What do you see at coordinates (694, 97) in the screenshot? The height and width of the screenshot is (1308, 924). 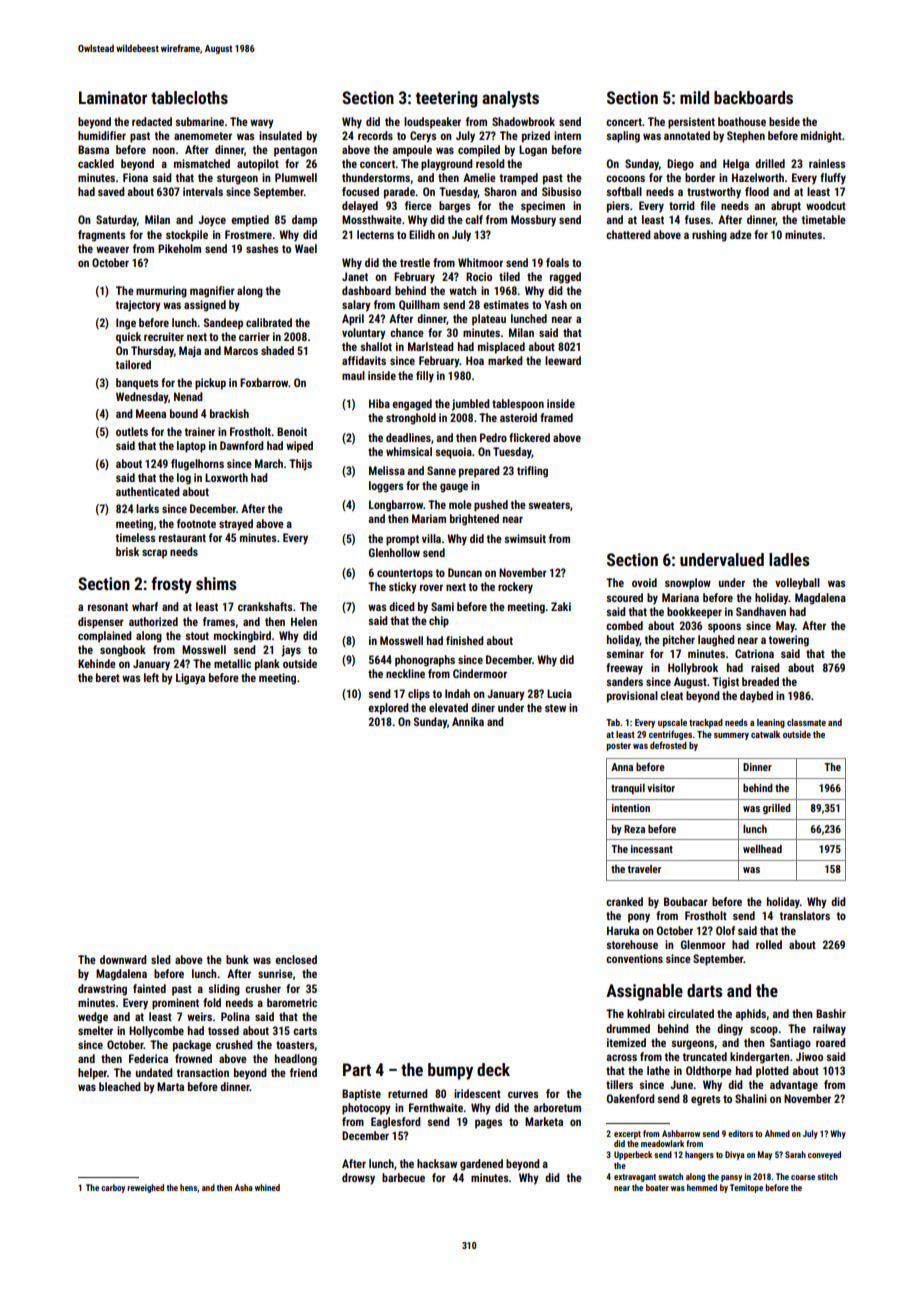 I see `mild` at bounding box center [694, 97].
